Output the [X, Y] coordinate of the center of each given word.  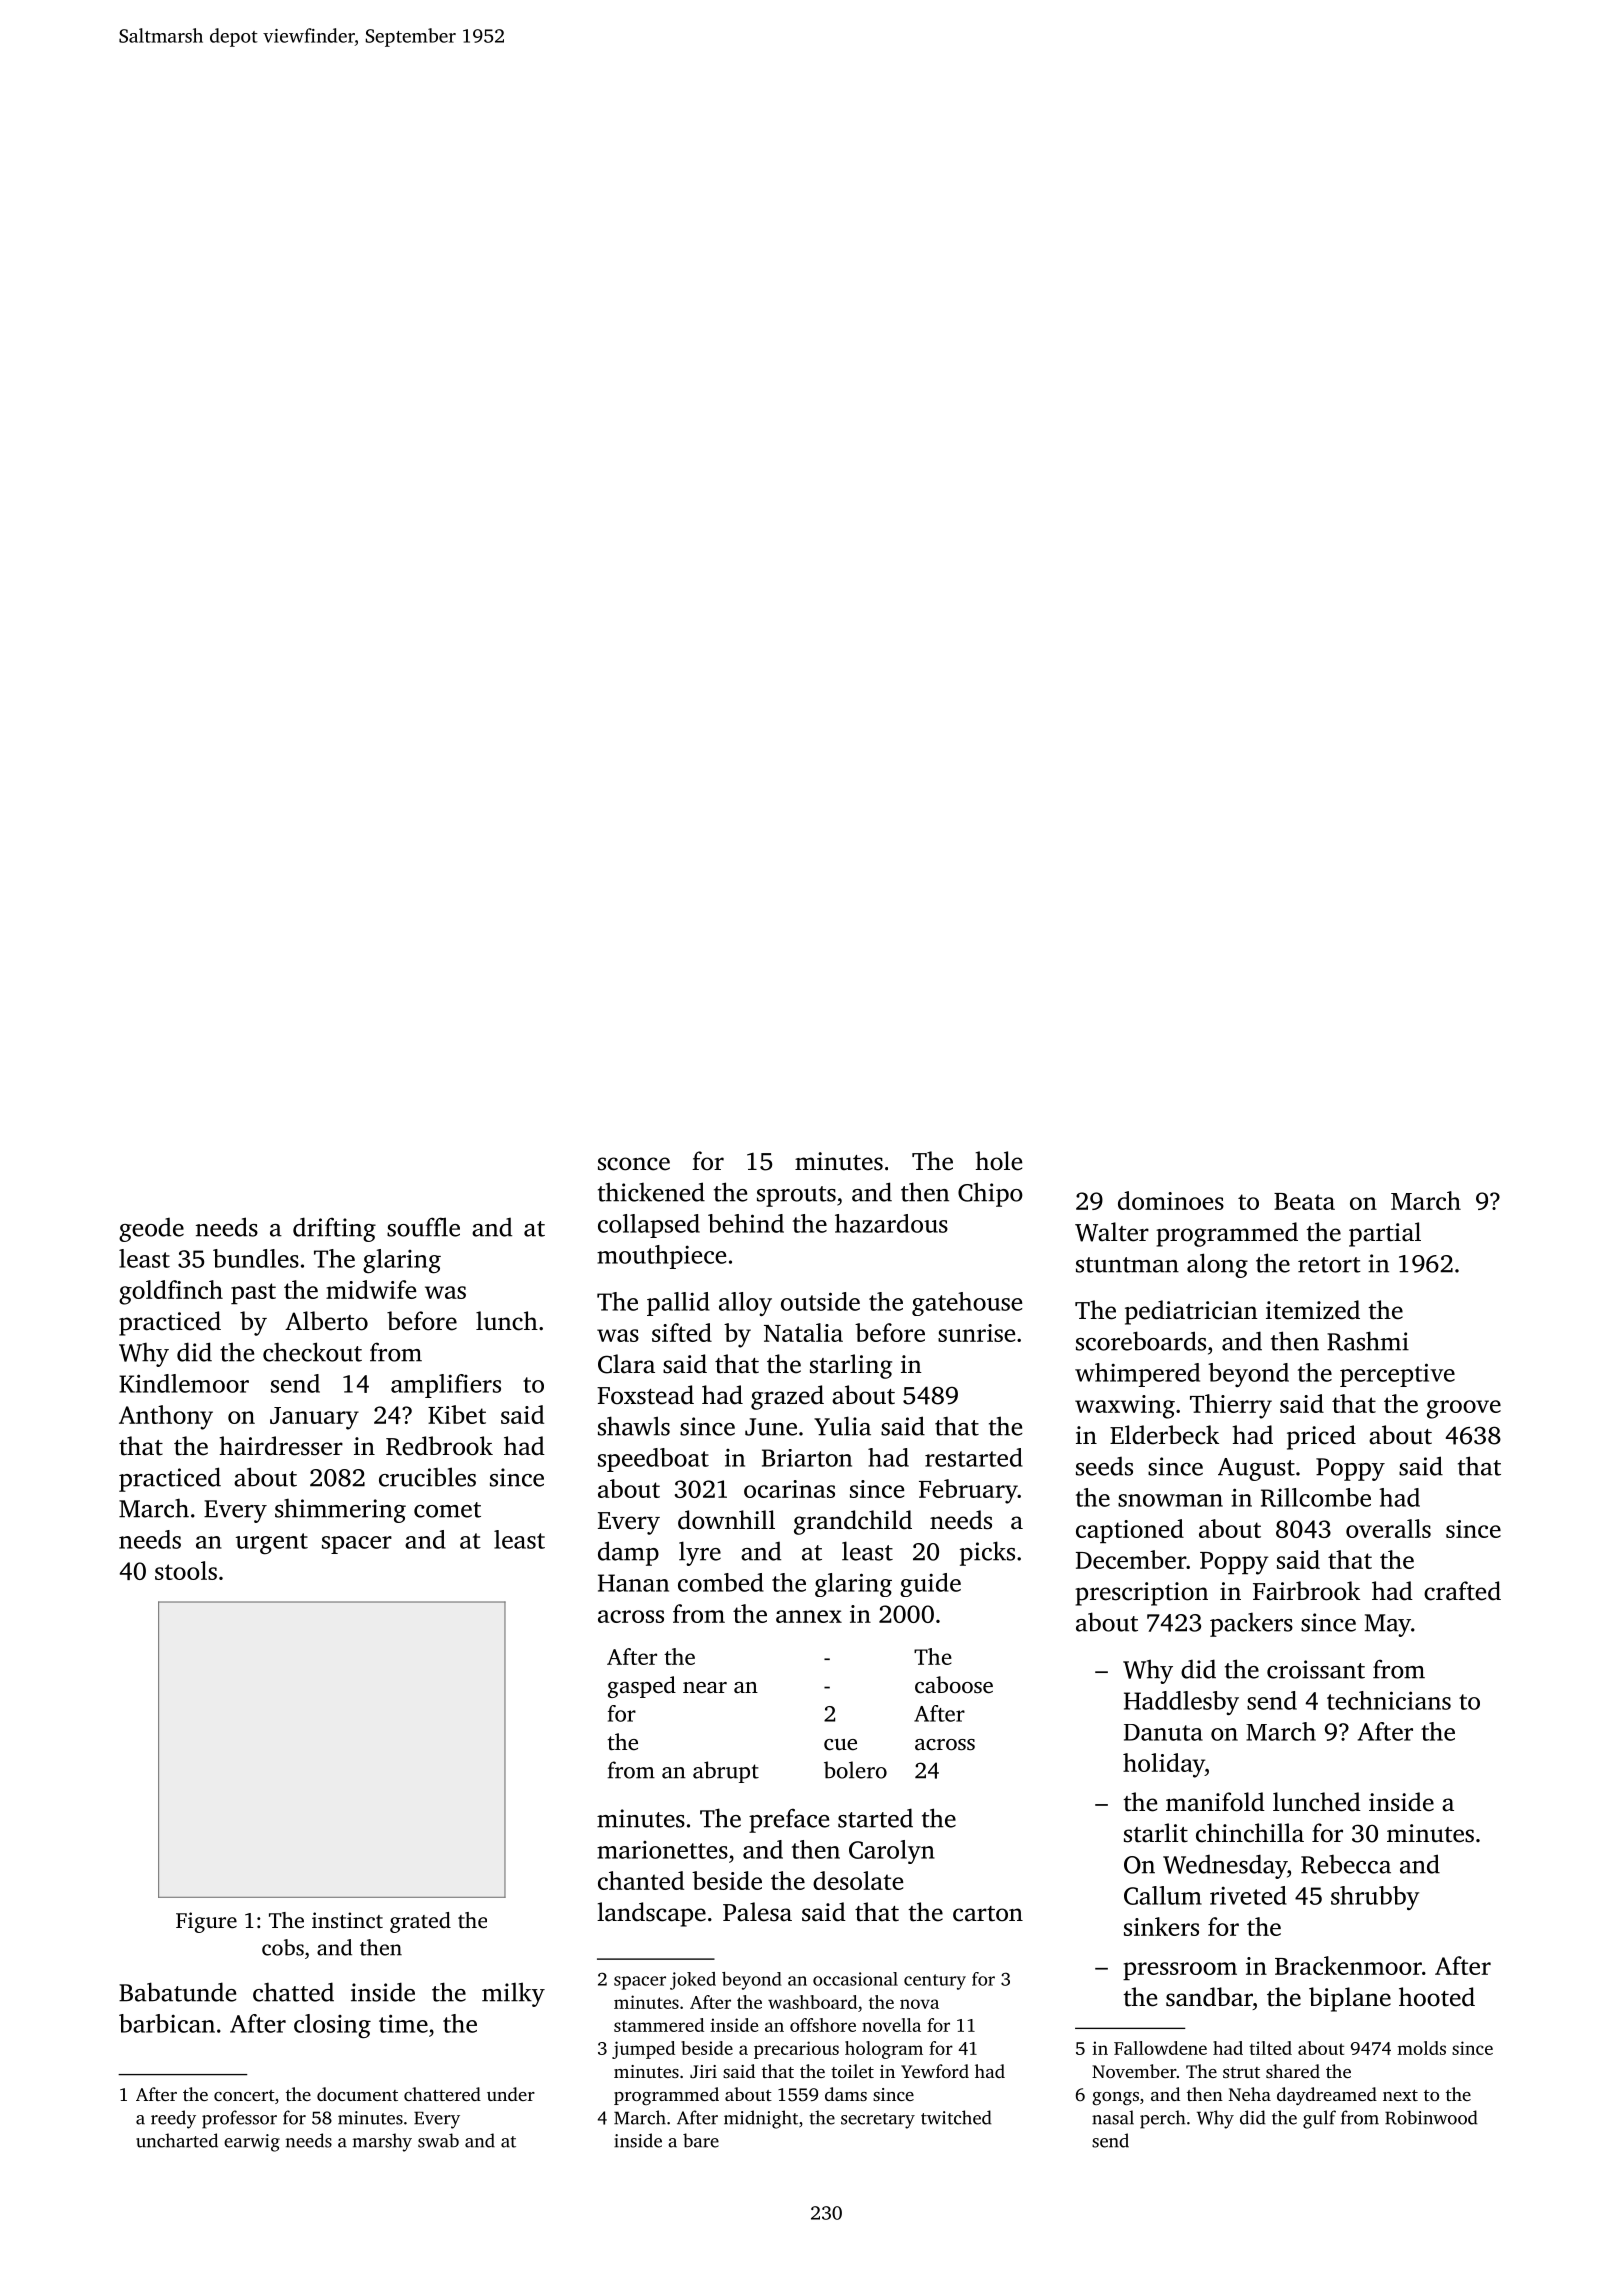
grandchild [853, 1522]
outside [820, 1301]
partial [1385, 1234]
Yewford [935, 2071]
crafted [1462, 1591]
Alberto [326, 1321]
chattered [442, 2094]
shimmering [340, 1510]
